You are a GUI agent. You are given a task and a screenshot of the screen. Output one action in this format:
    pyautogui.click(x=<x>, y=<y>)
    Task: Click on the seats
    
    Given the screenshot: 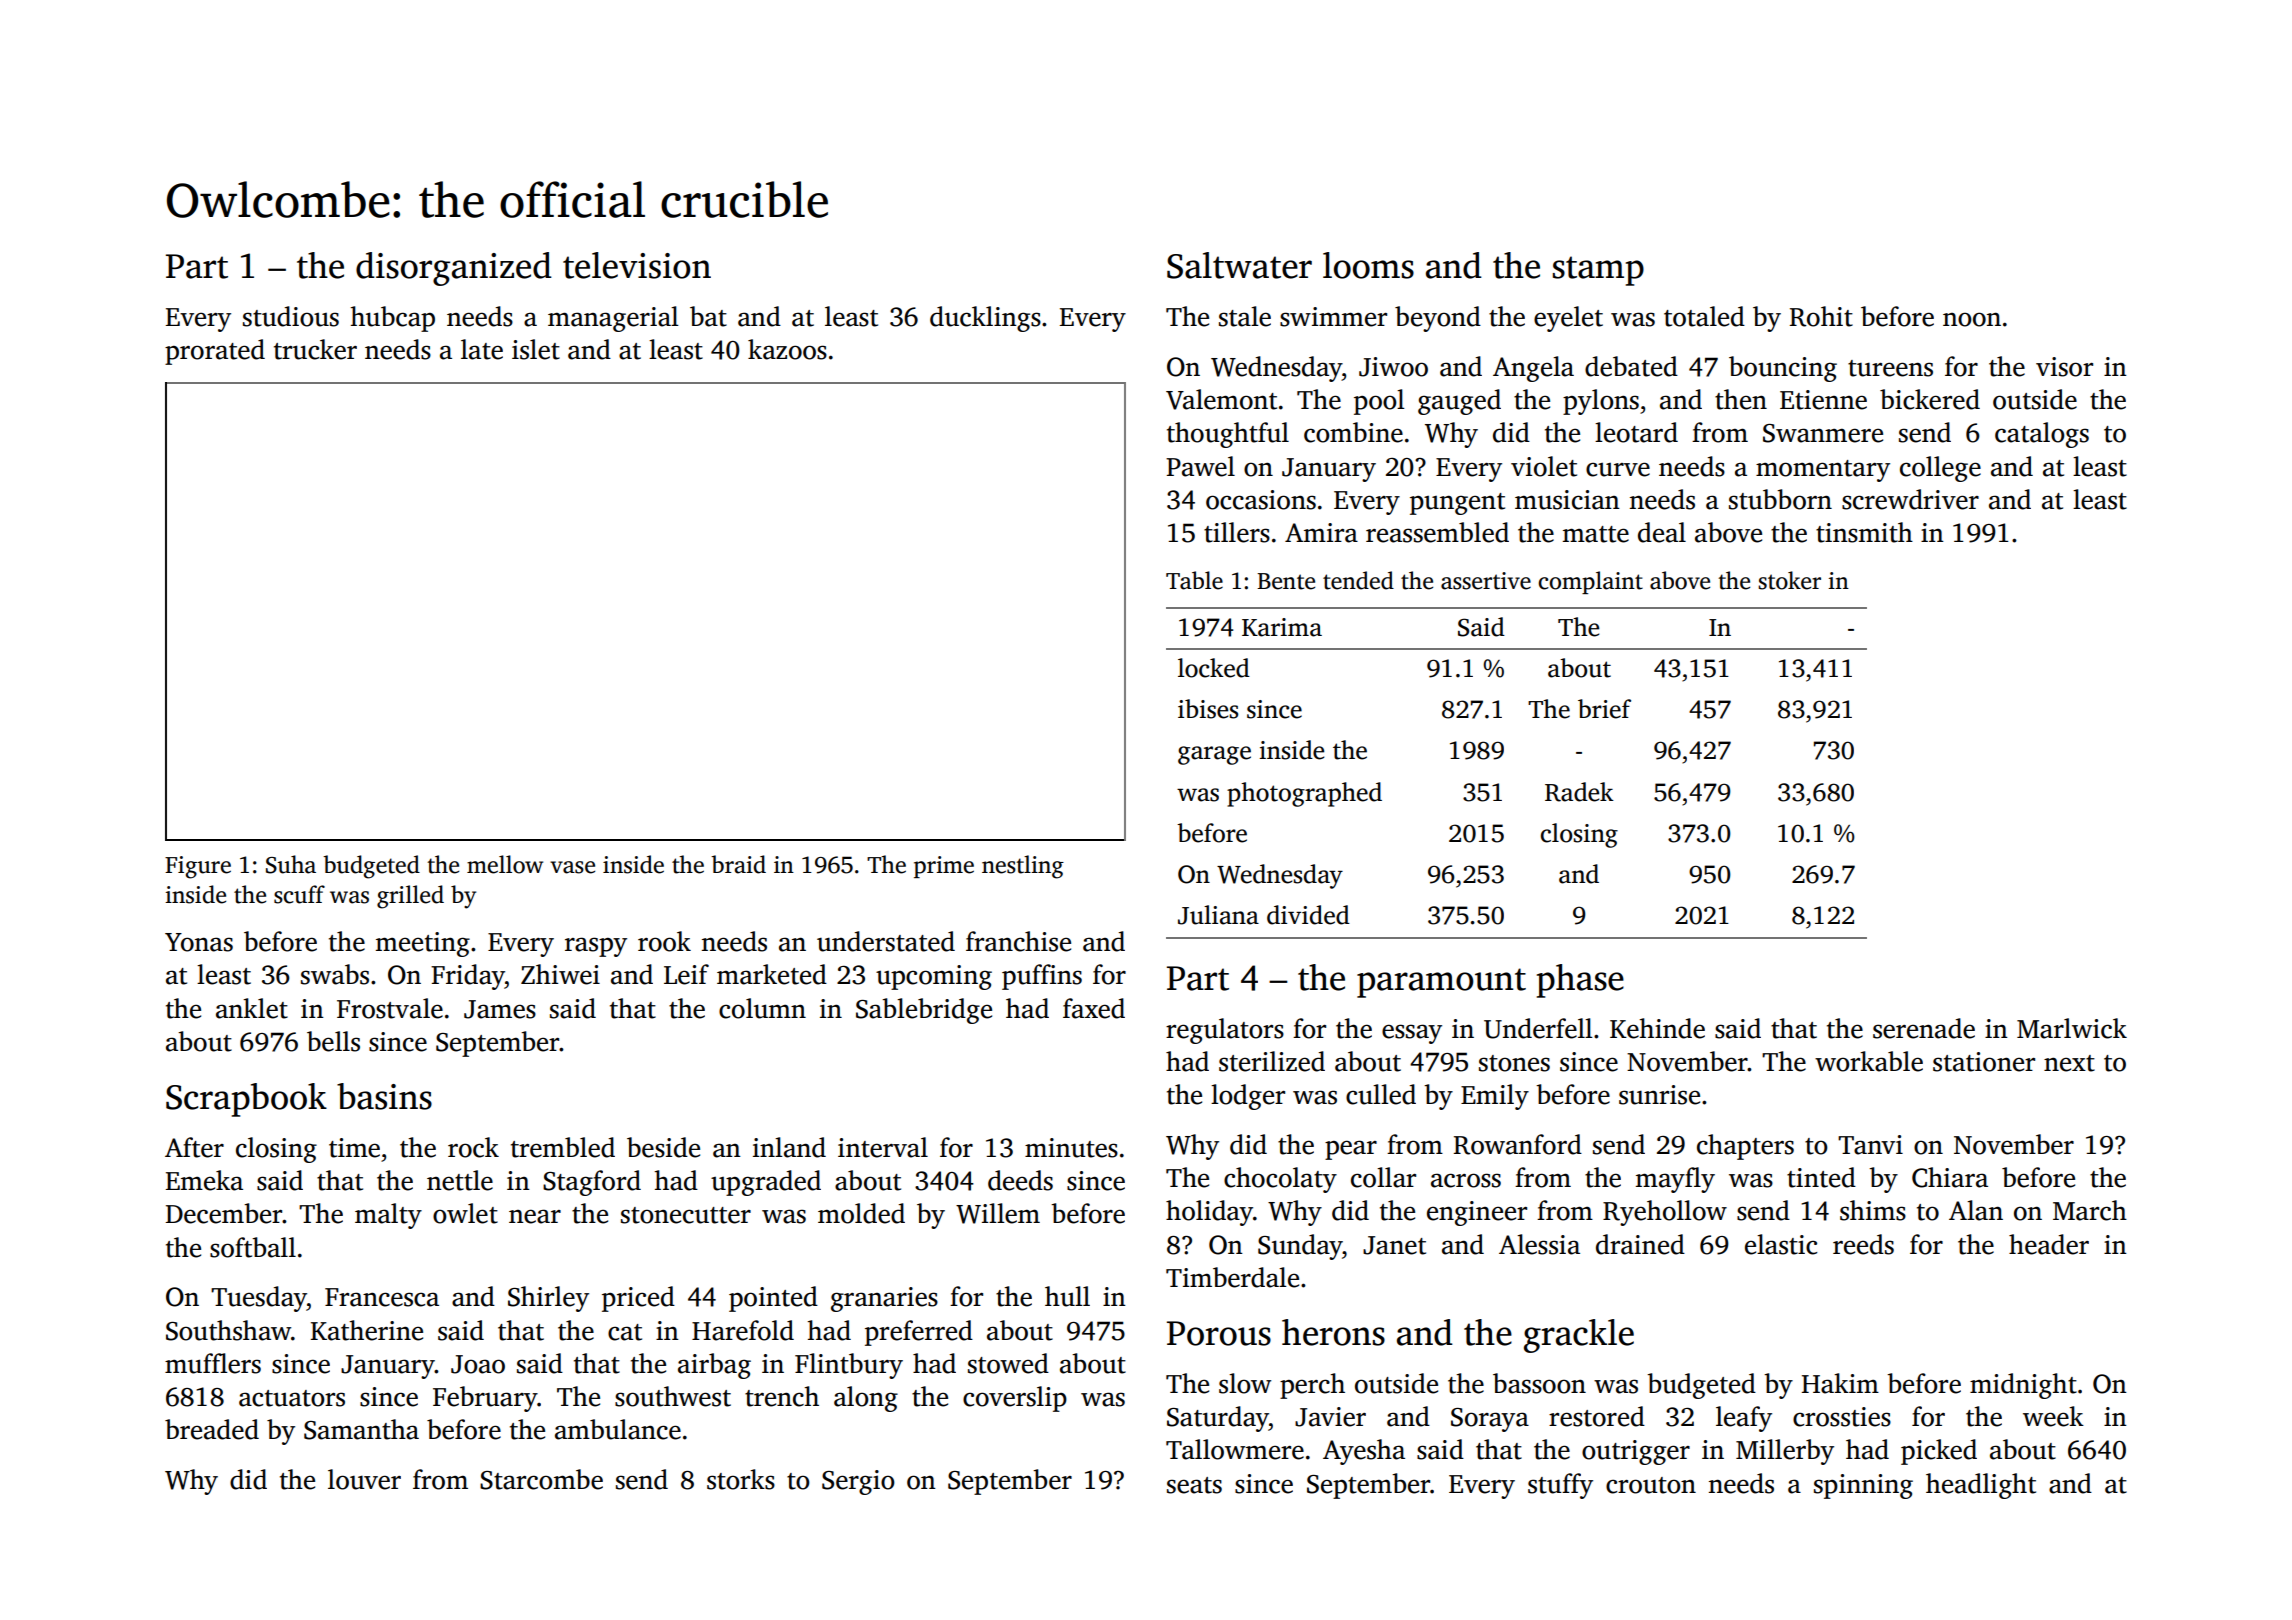 What is the action you would take?
    pyautogui.click(x=1194, y=1485)
